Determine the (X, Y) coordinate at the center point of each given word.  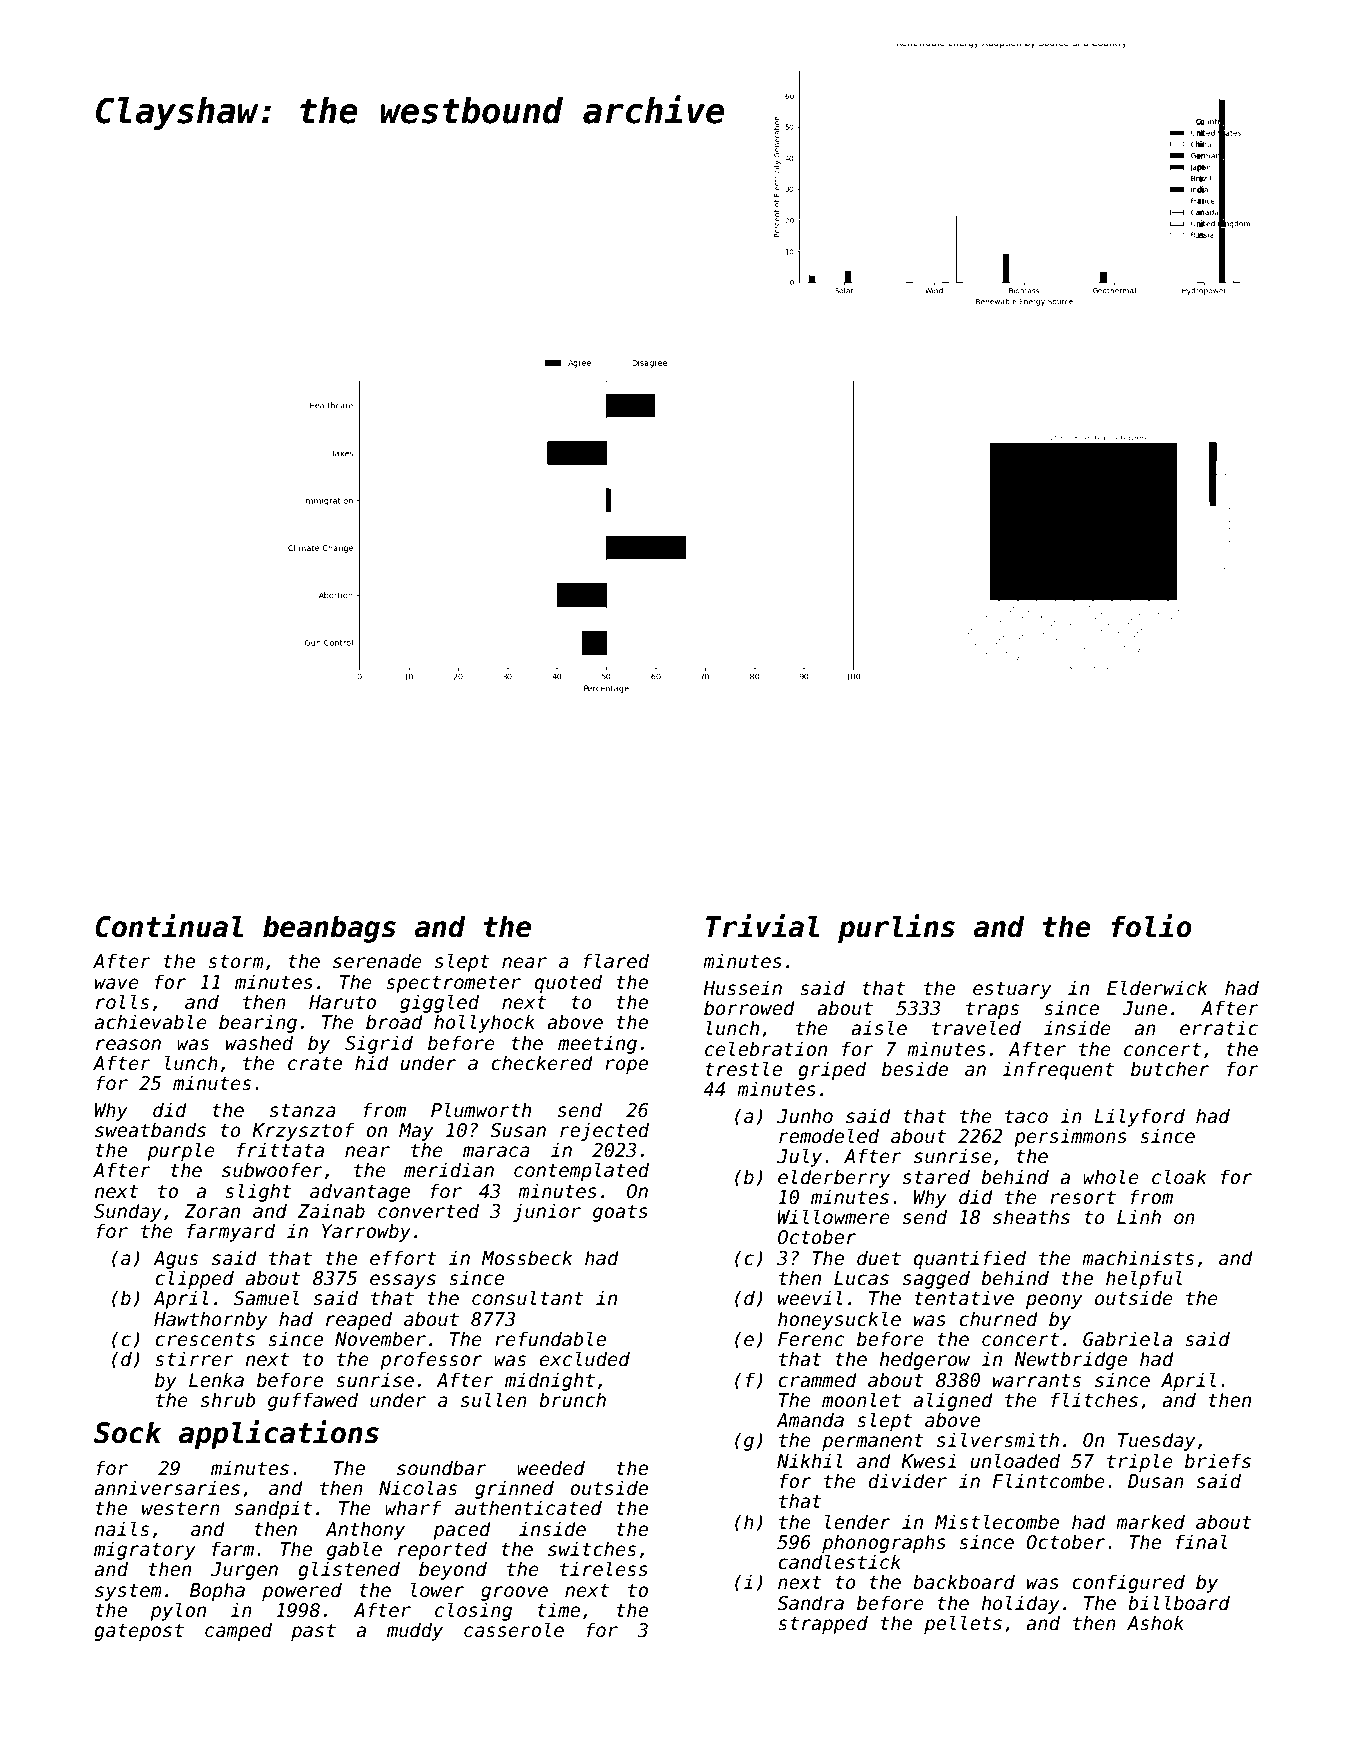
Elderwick (1157, 988)
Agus (175, 1260)
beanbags (329, 929)
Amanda (810, 1420)
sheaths (1031, 1217)
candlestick (839, 1562)
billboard (1179, 1603)
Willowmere (834, 1217)
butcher (1170, 1069)
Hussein (742, 988)
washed (259, 1043)
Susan (518, 1130)
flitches (1094, 1400)
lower (437, 1590)
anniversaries (167, 1488)
